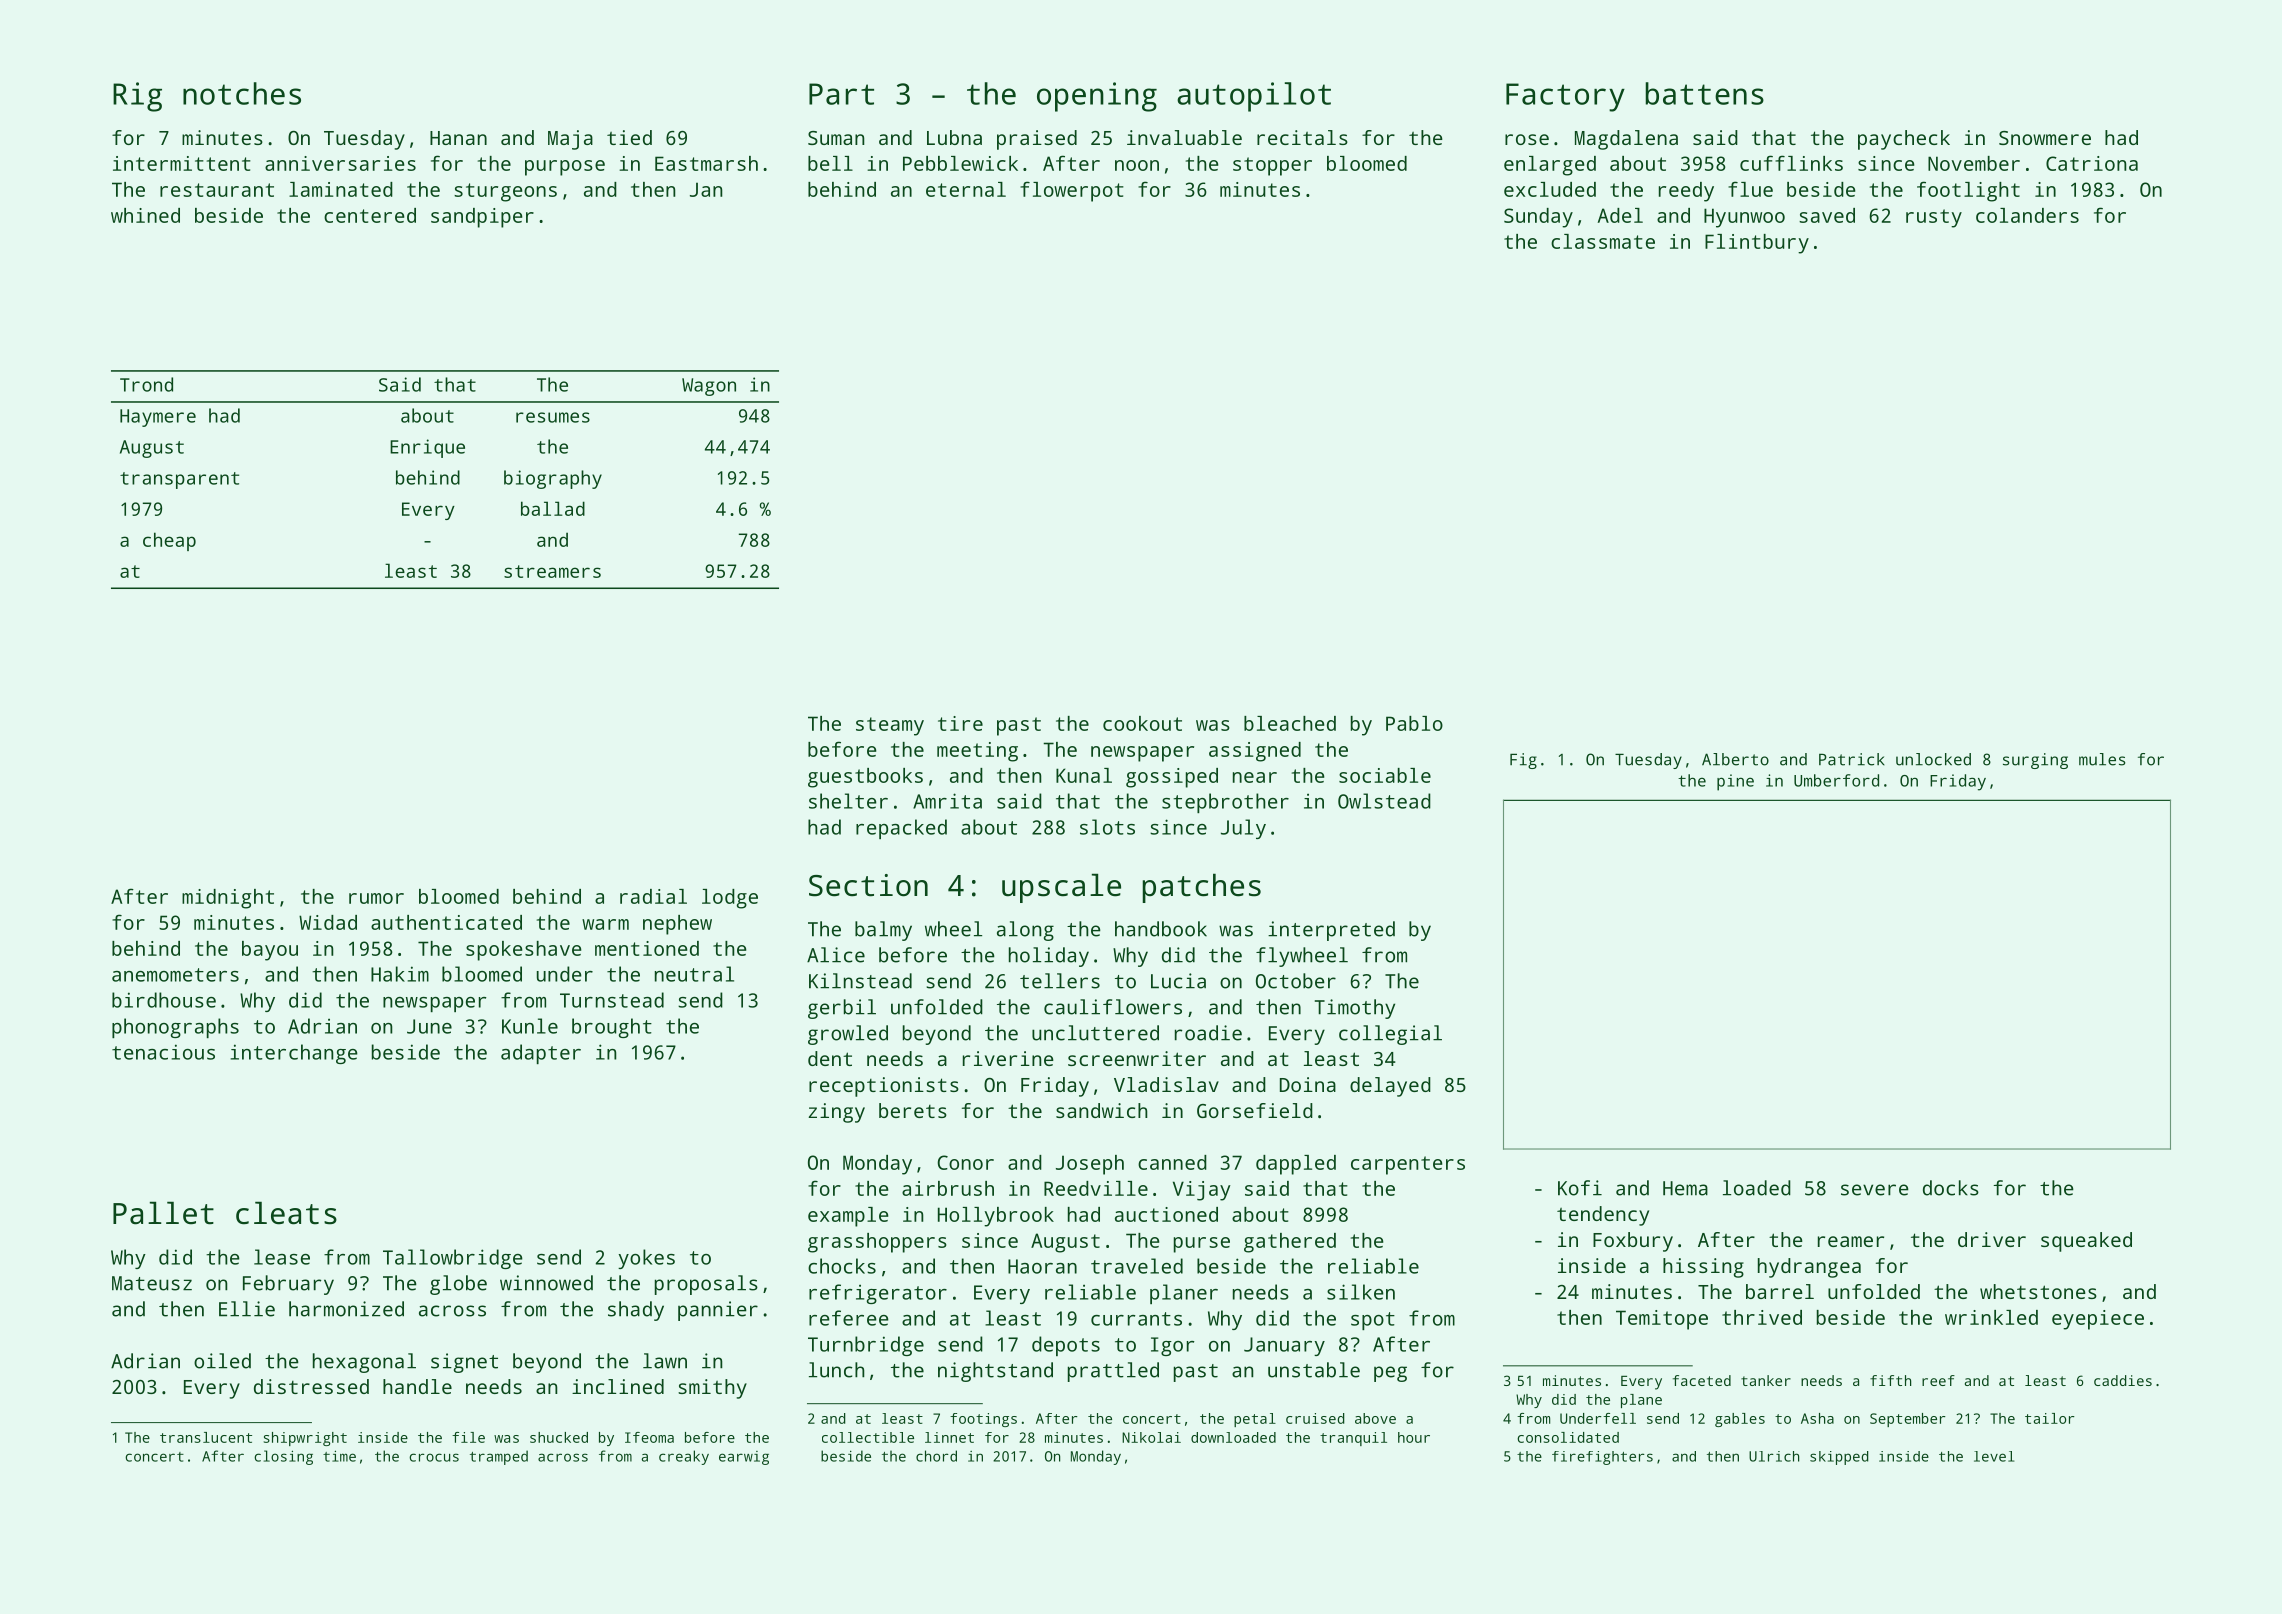 Image resolution: width=2282 pixels, height=1614 pixels. Describe the element at coordinates (169, 541) in the screenshot. I see `cheap` at that location.
